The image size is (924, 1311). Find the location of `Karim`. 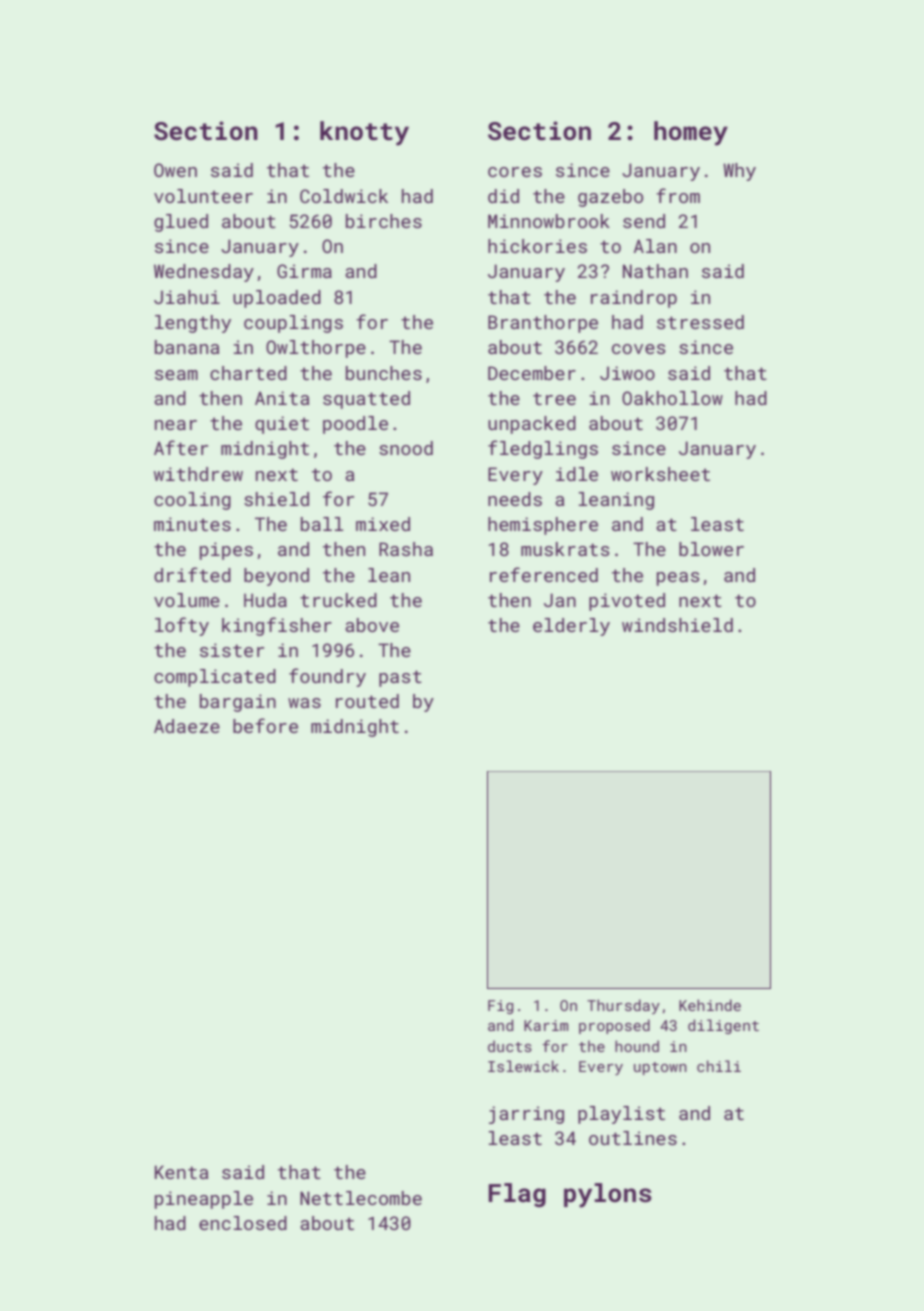

Karim is located at coordinates (546, 1025).
